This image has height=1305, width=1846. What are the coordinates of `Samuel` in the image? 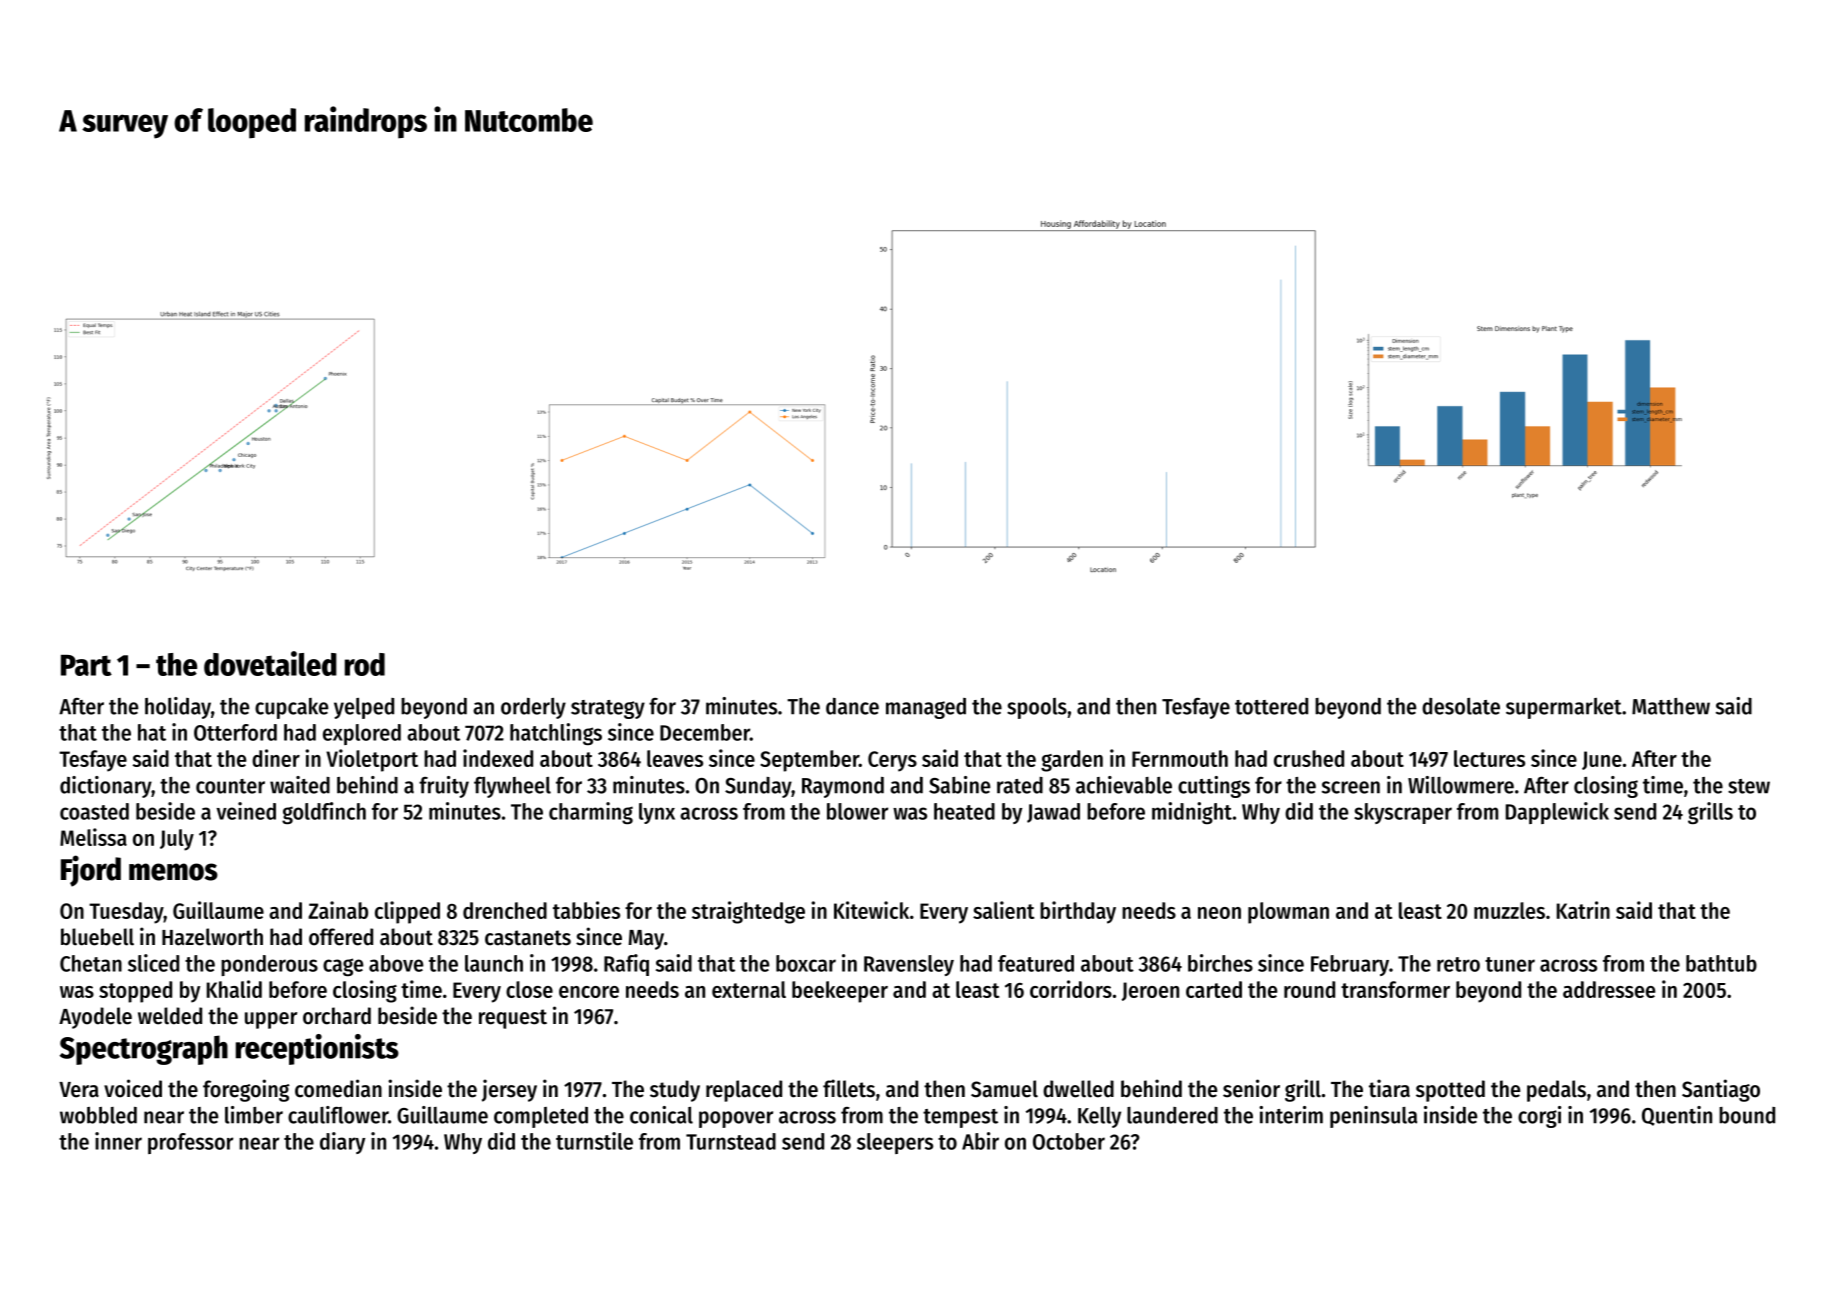 It's located at (1004, 1089).
